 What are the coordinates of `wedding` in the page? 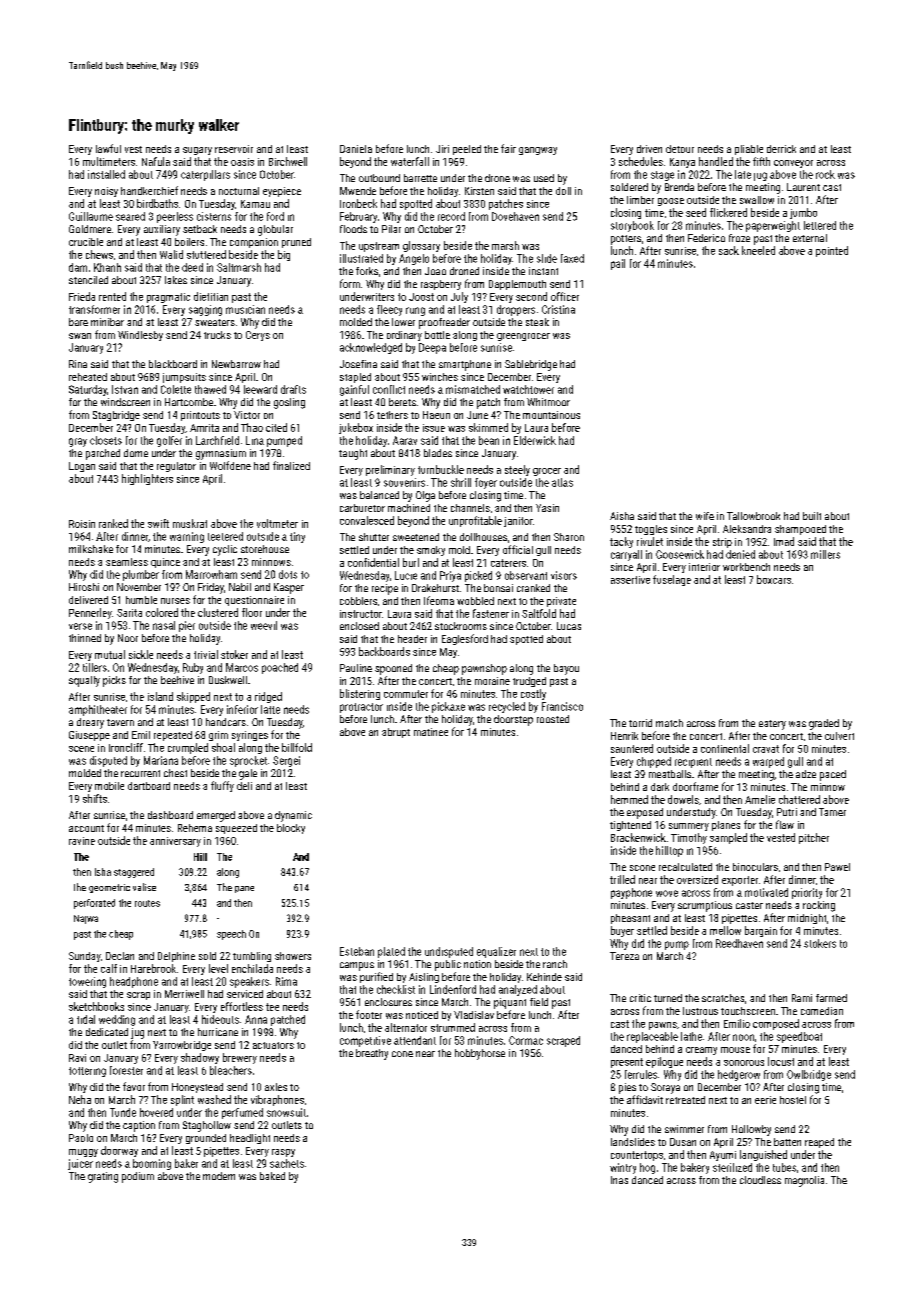 It's located at (117, 1020).
